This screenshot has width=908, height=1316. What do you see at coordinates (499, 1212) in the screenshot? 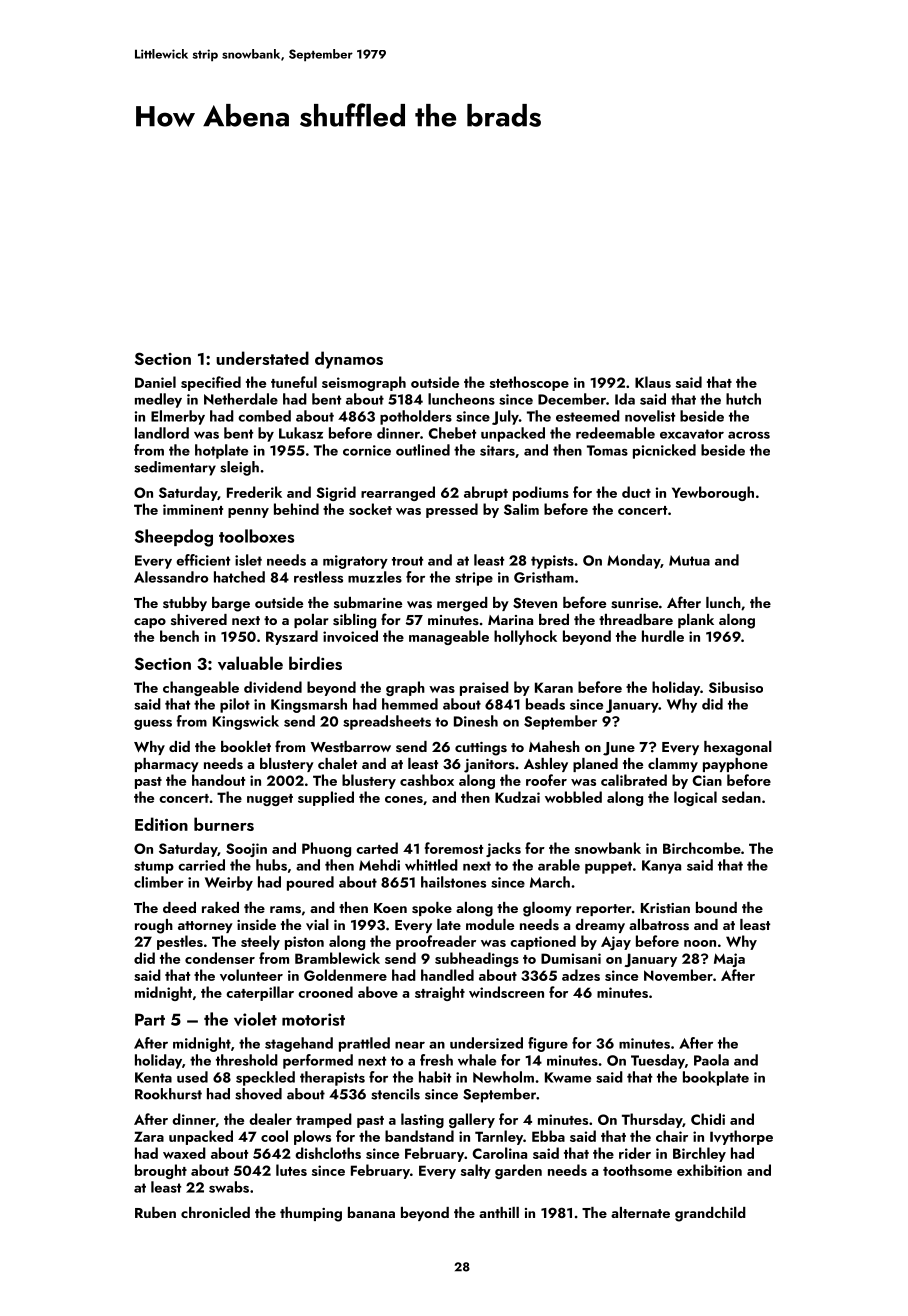
I see `anthill` at bounding box center [499, 1212].
